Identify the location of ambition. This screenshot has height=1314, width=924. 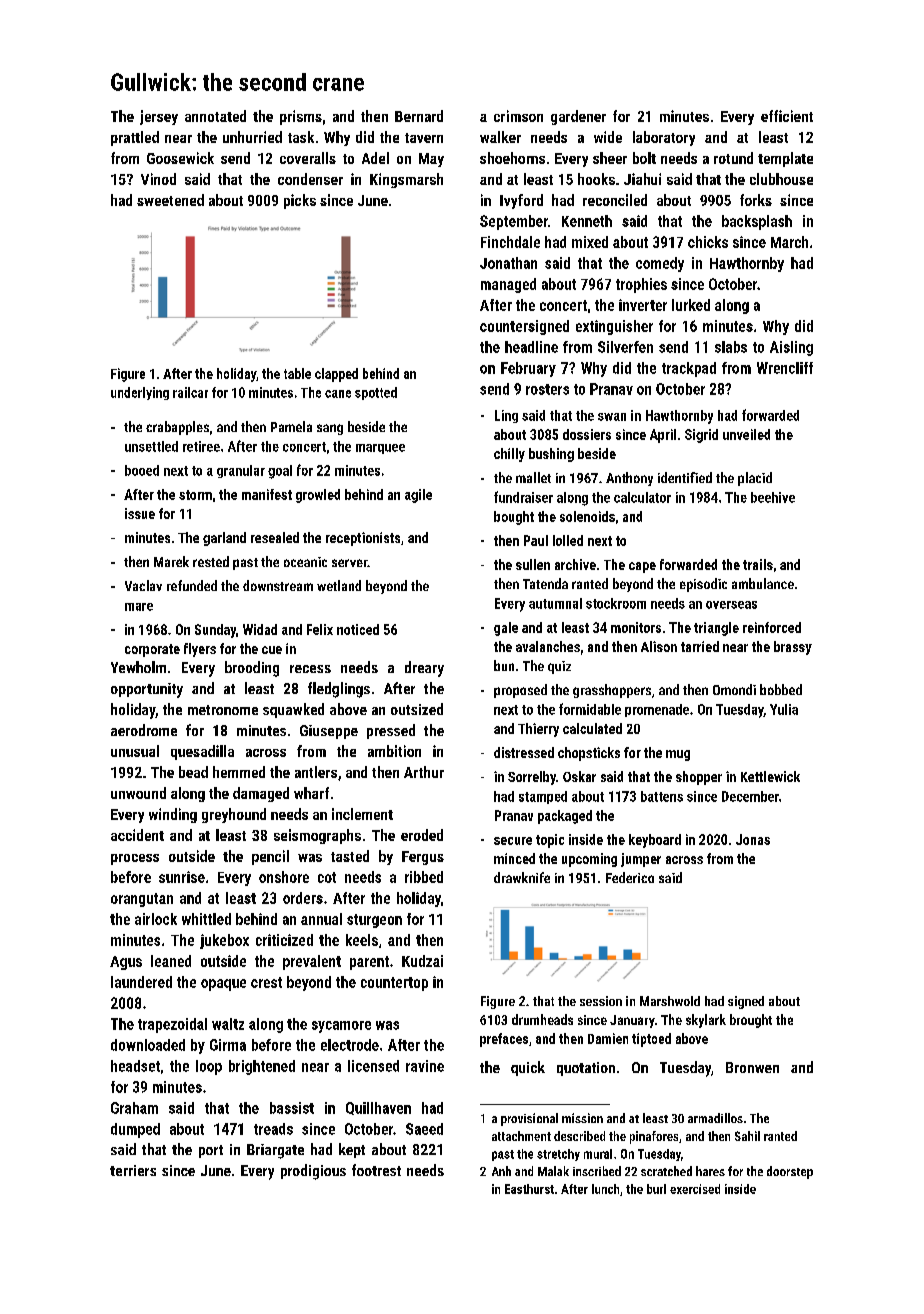
(394, 751).
